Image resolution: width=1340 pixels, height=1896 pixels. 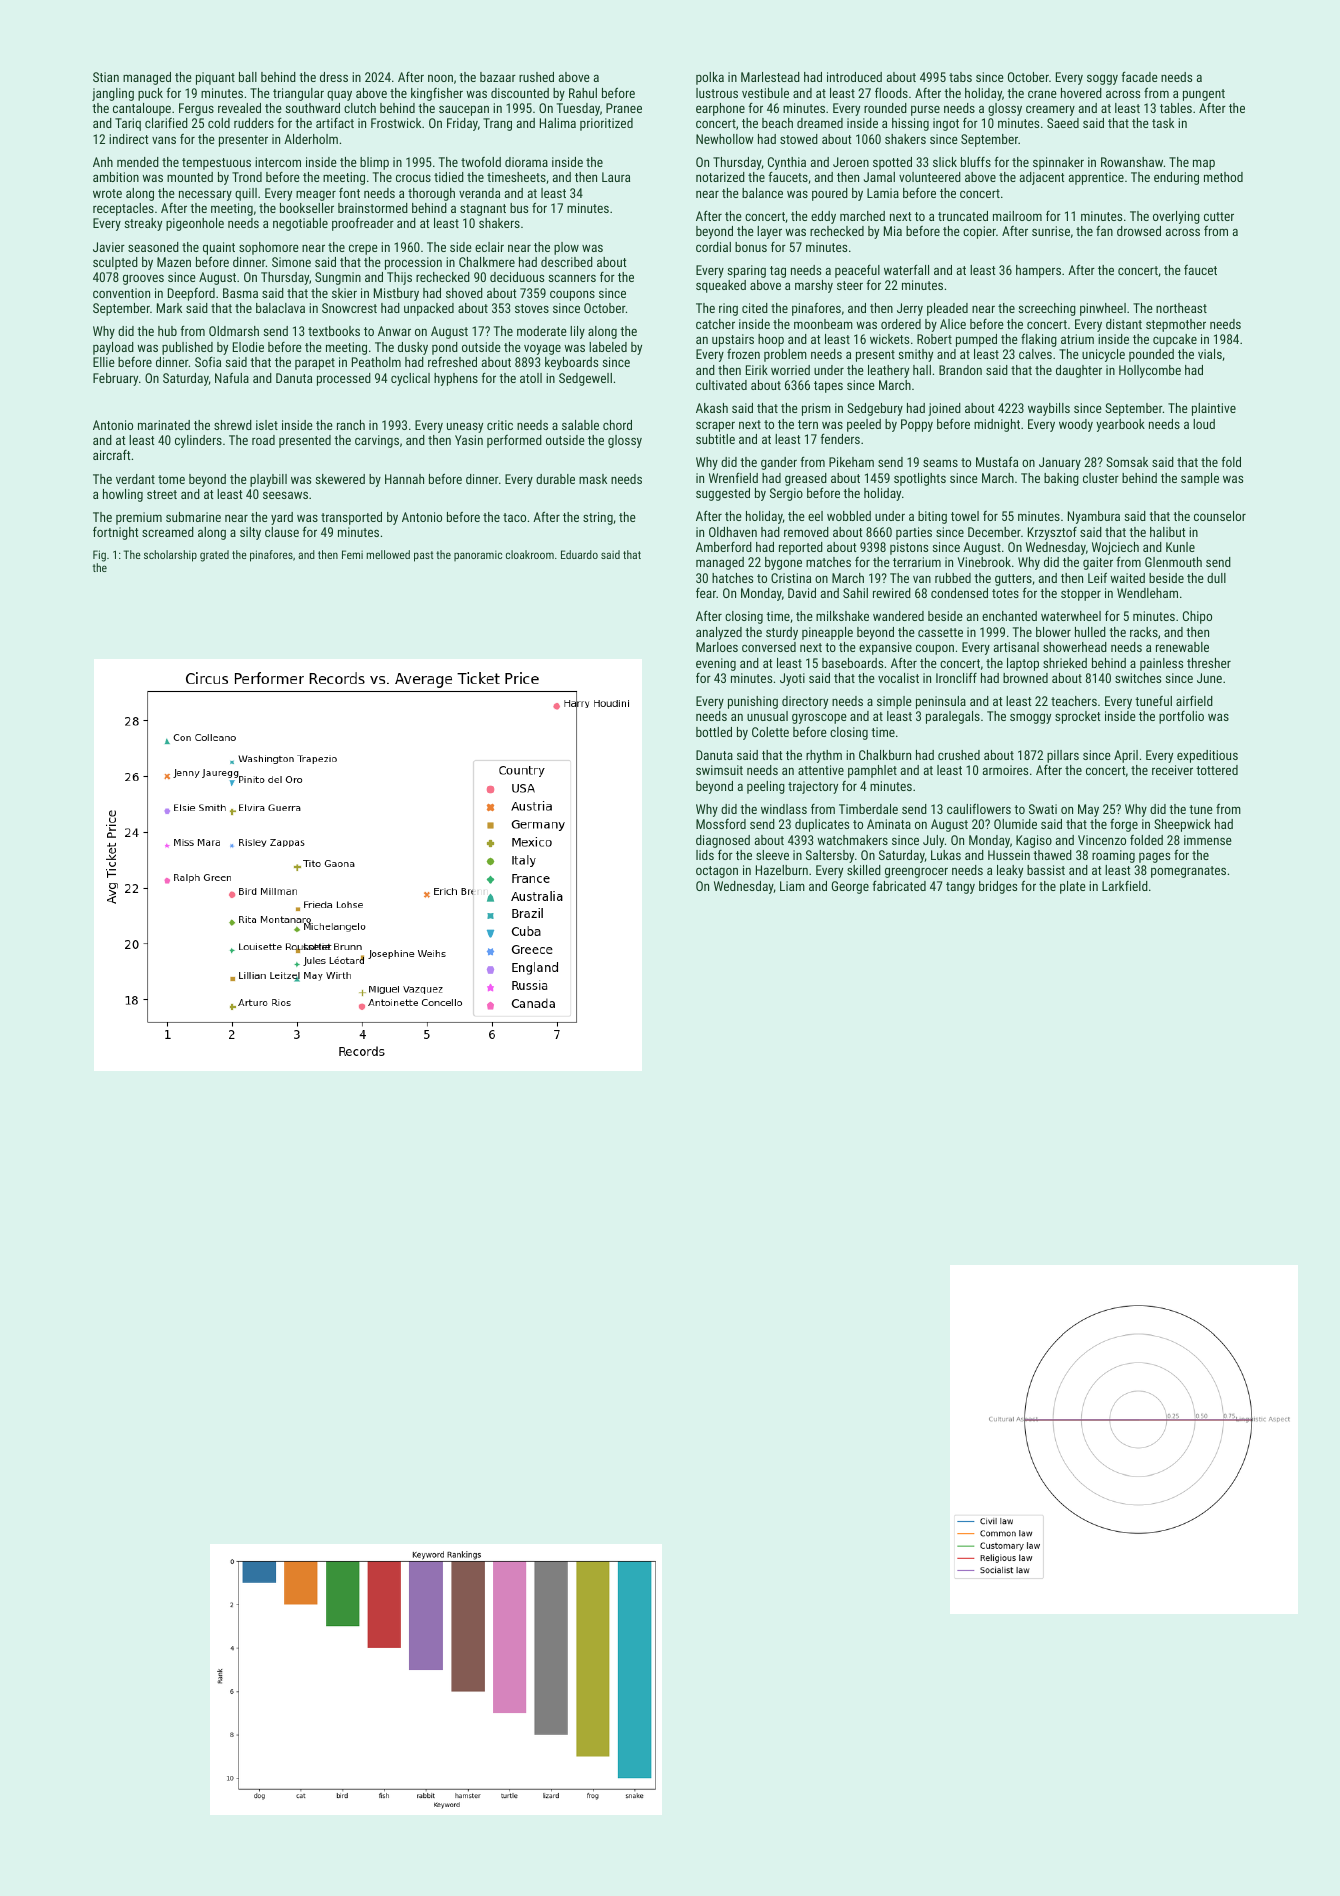 What do you see at coordinates (806, 479) in the image?
I see `greased` at bounding box center [806, 479].
